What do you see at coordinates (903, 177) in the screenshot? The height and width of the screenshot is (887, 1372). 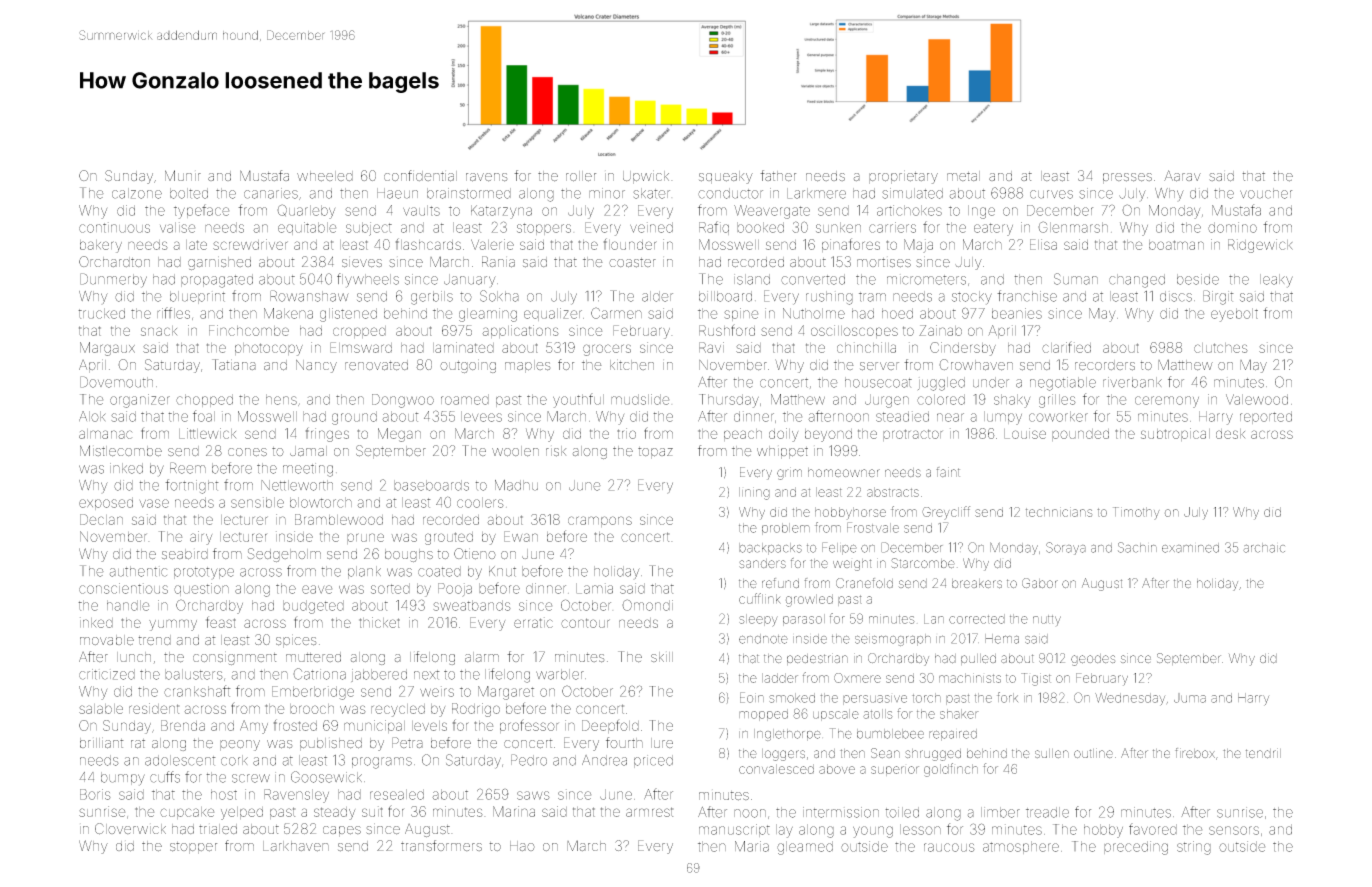 I see `proprietary` at bounding box center [903, 177].
